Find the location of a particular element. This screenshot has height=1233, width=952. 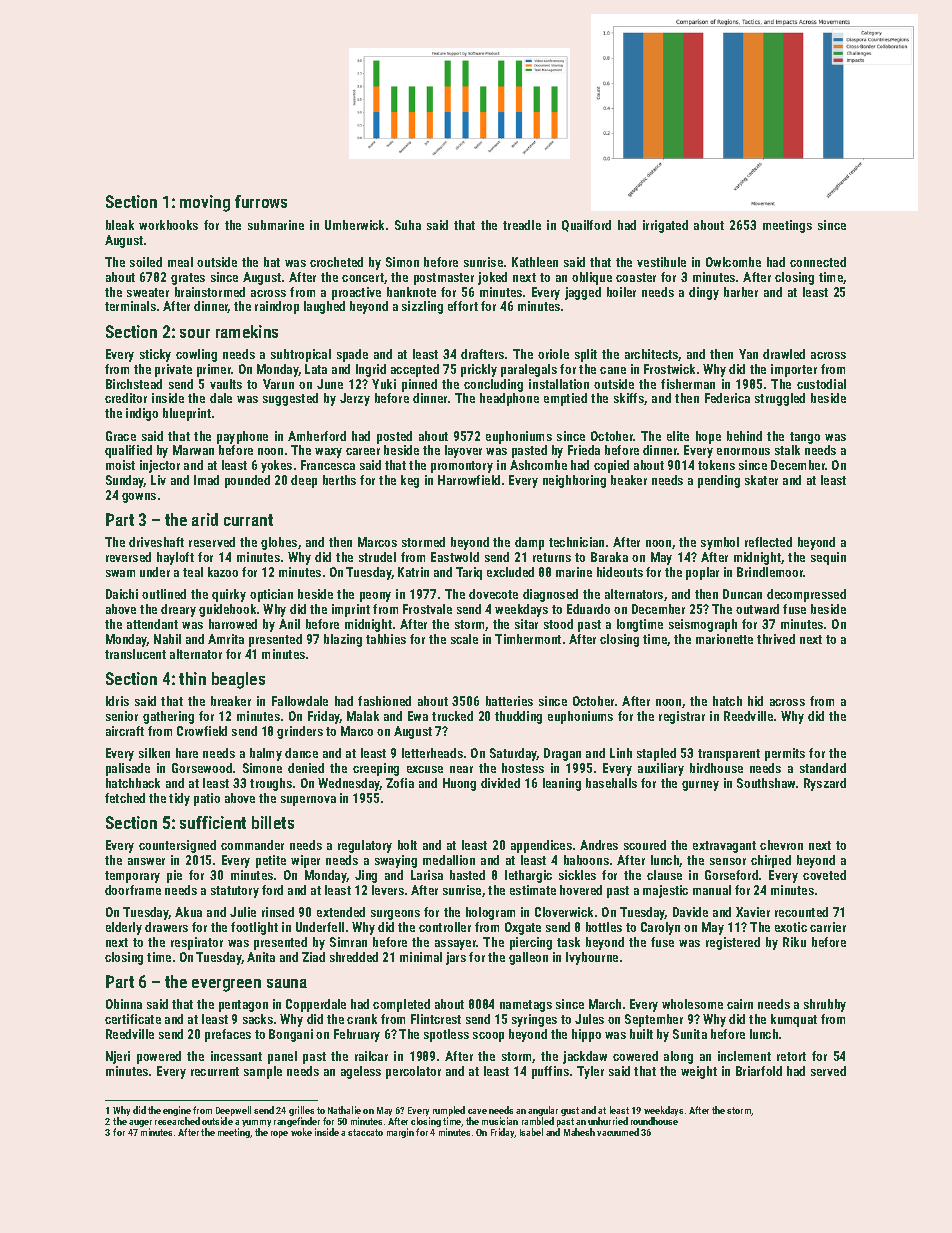

bottles is located at coordinates (604, 927).
